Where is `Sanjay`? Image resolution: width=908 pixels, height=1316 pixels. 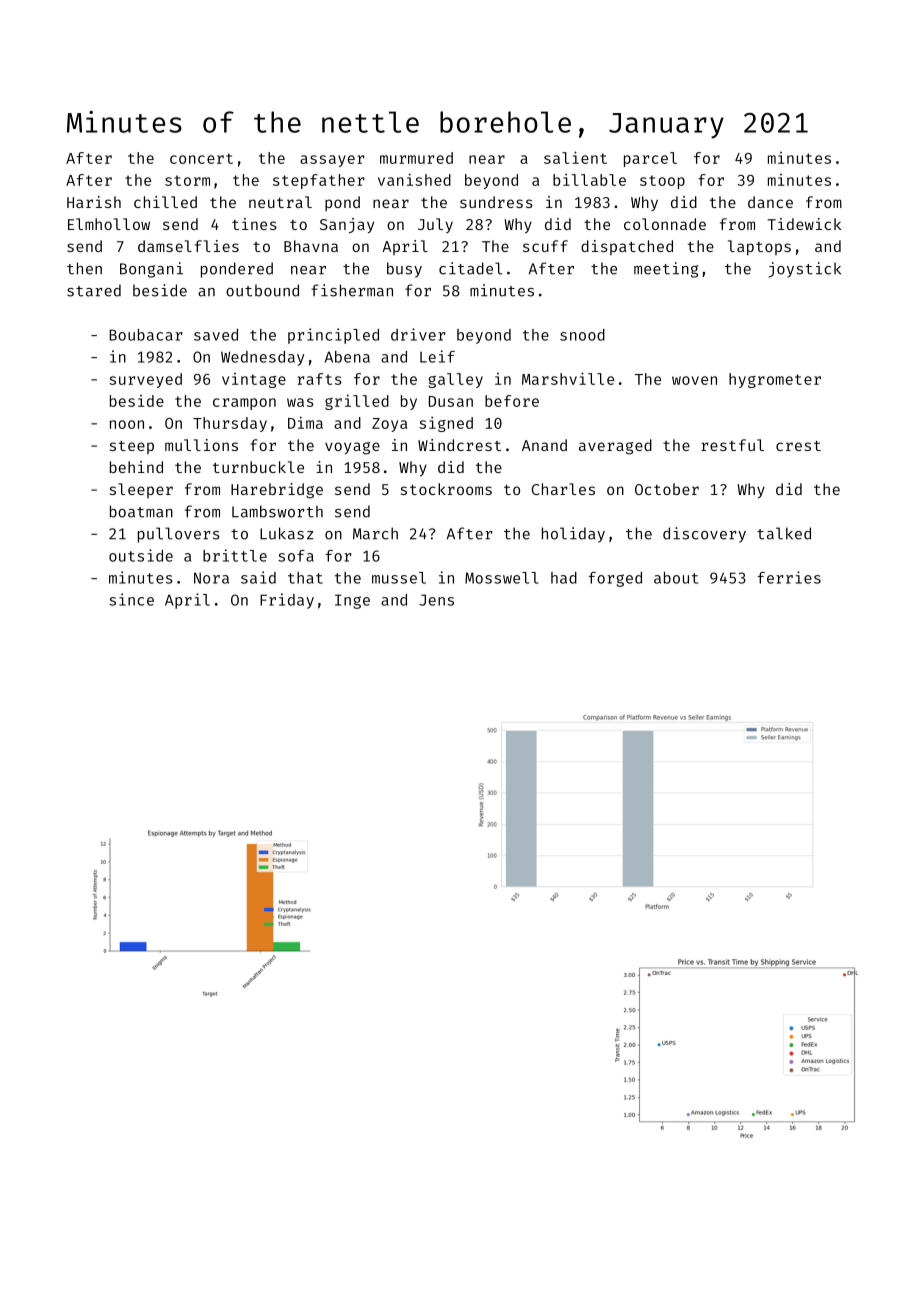
Sanjay is located at coordinates (347, 225).
